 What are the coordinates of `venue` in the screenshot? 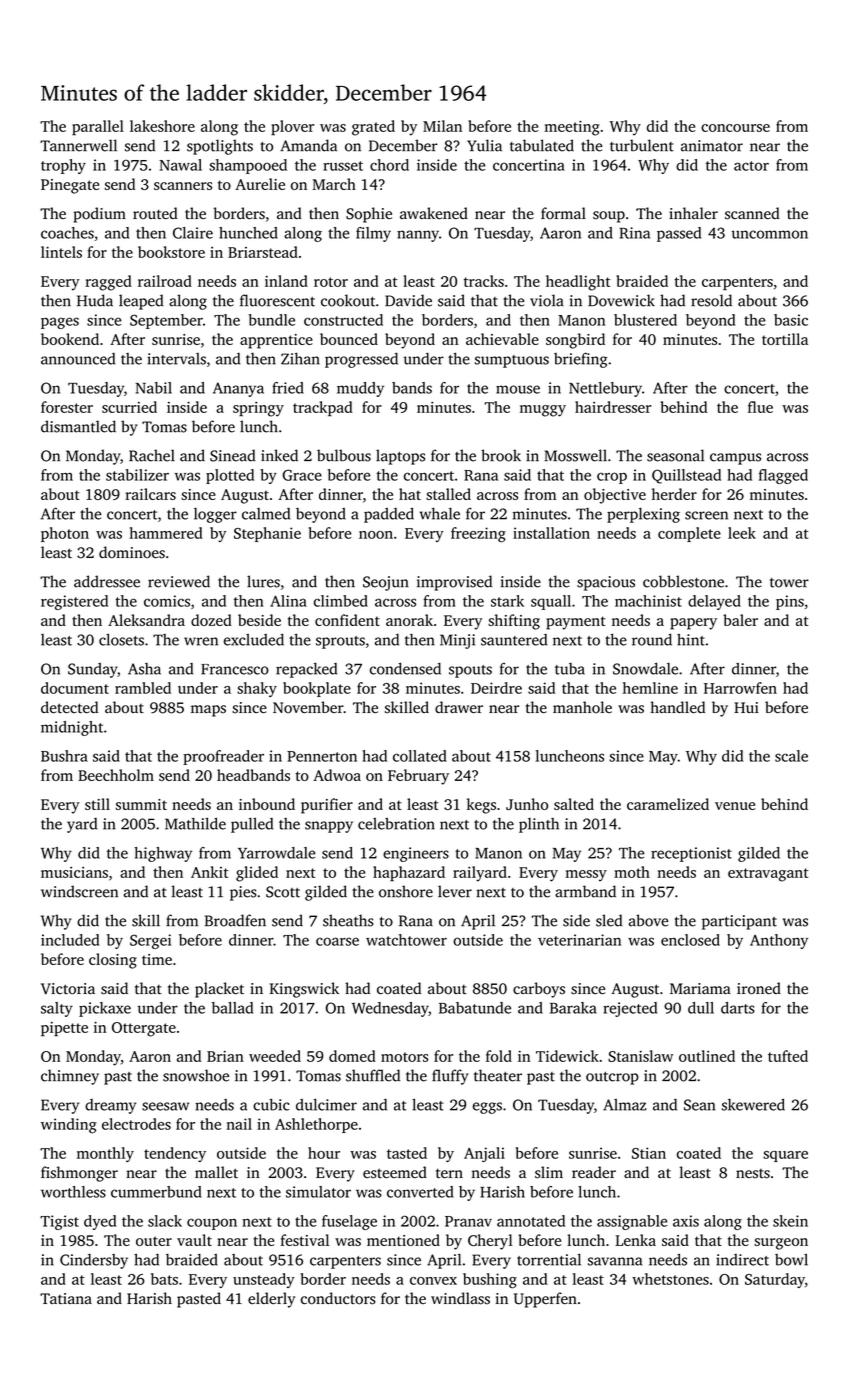 It's located at (735, 806).
